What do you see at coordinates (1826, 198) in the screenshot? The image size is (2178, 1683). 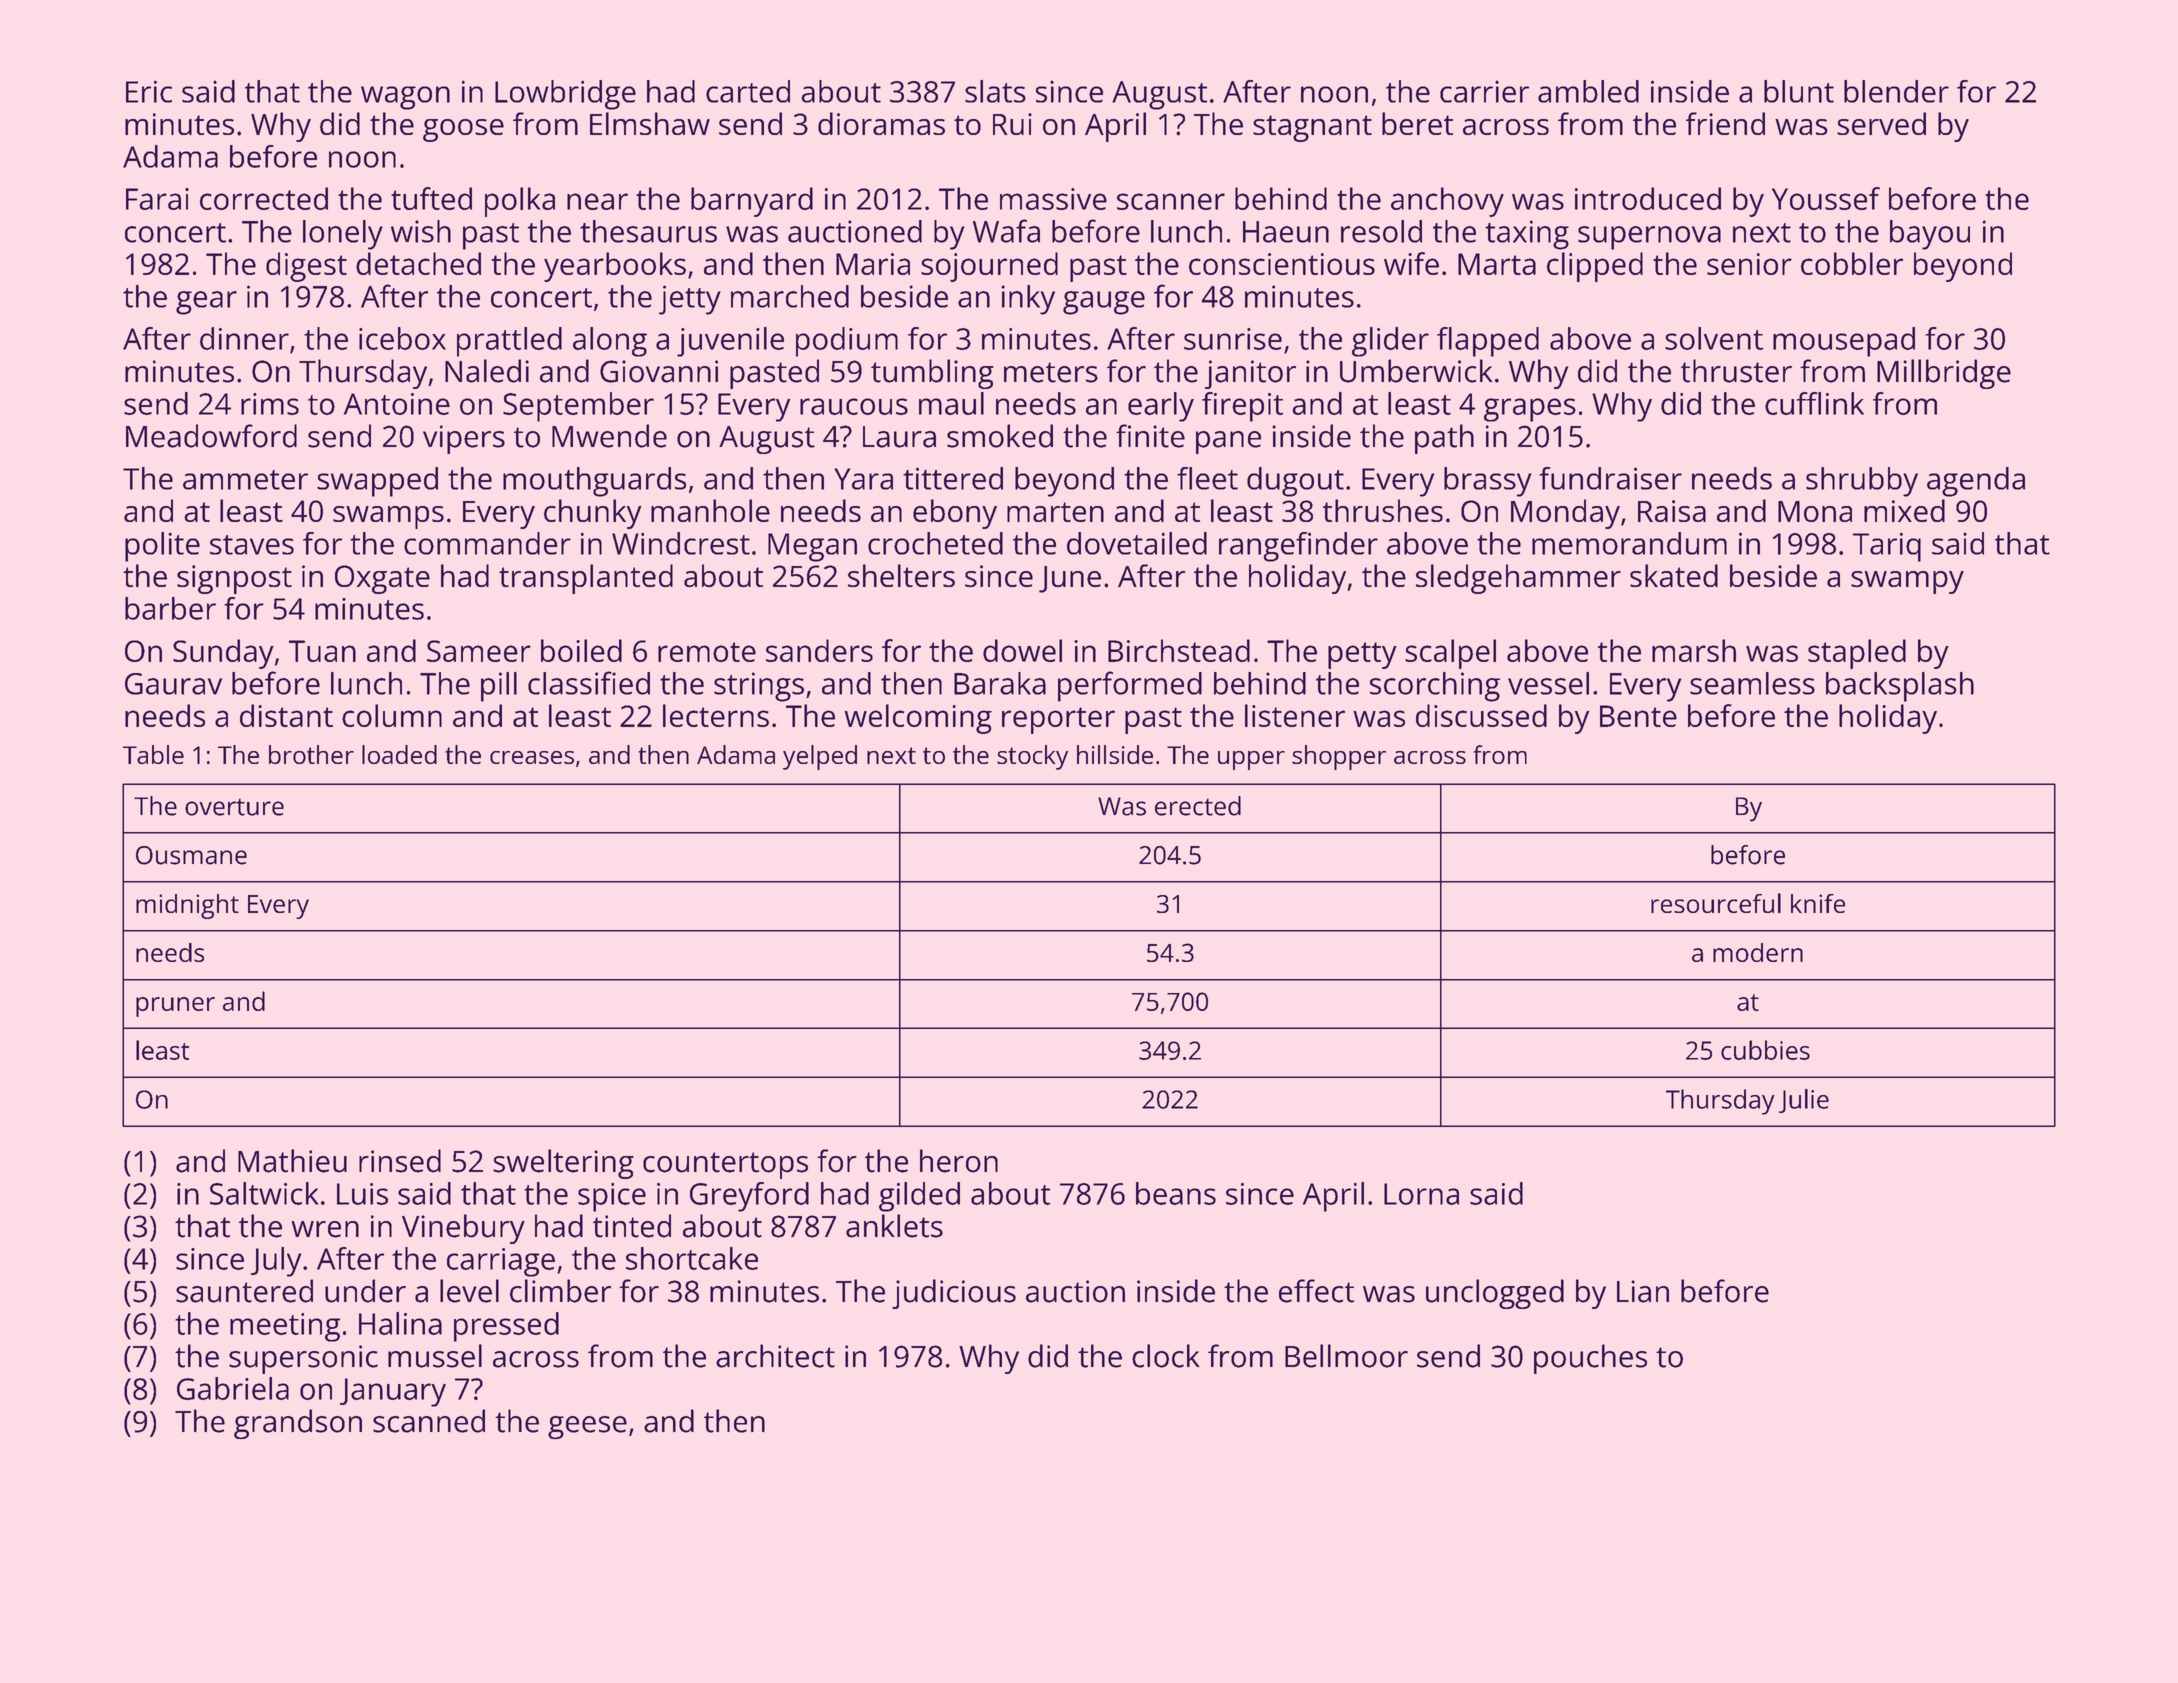 I see `Youssef` at bounding box center [1826, 198].
